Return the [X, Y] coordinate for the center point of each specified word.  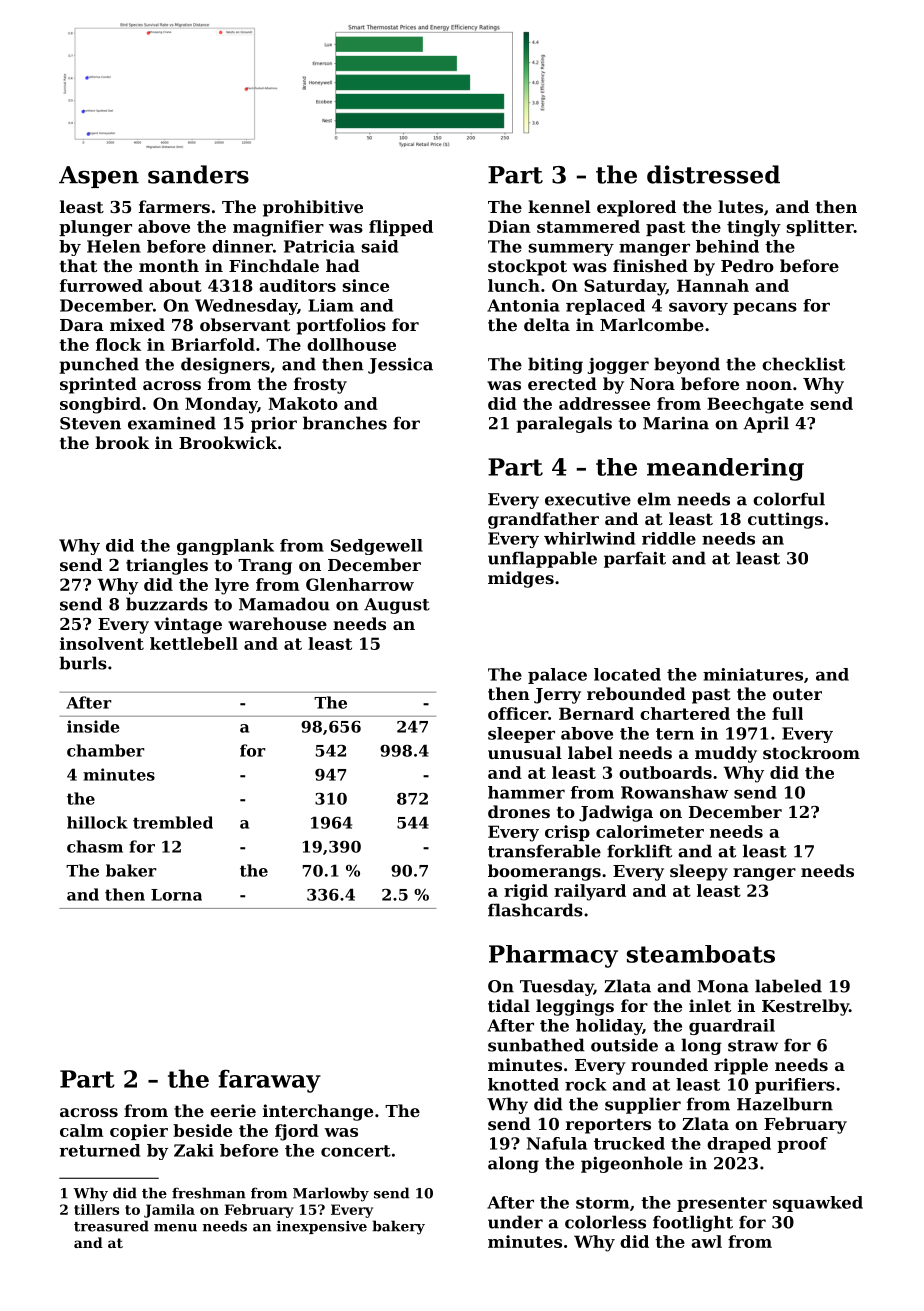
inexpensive [322, 1227]
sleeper [521, 735]
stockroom [811, 752]
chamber [106, 750]
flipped [401, 228]
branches [345, 423]
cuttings [785, 520]
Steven [90, 423]
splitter [820, 228]
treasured [111, 1226]
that [78, 265]
